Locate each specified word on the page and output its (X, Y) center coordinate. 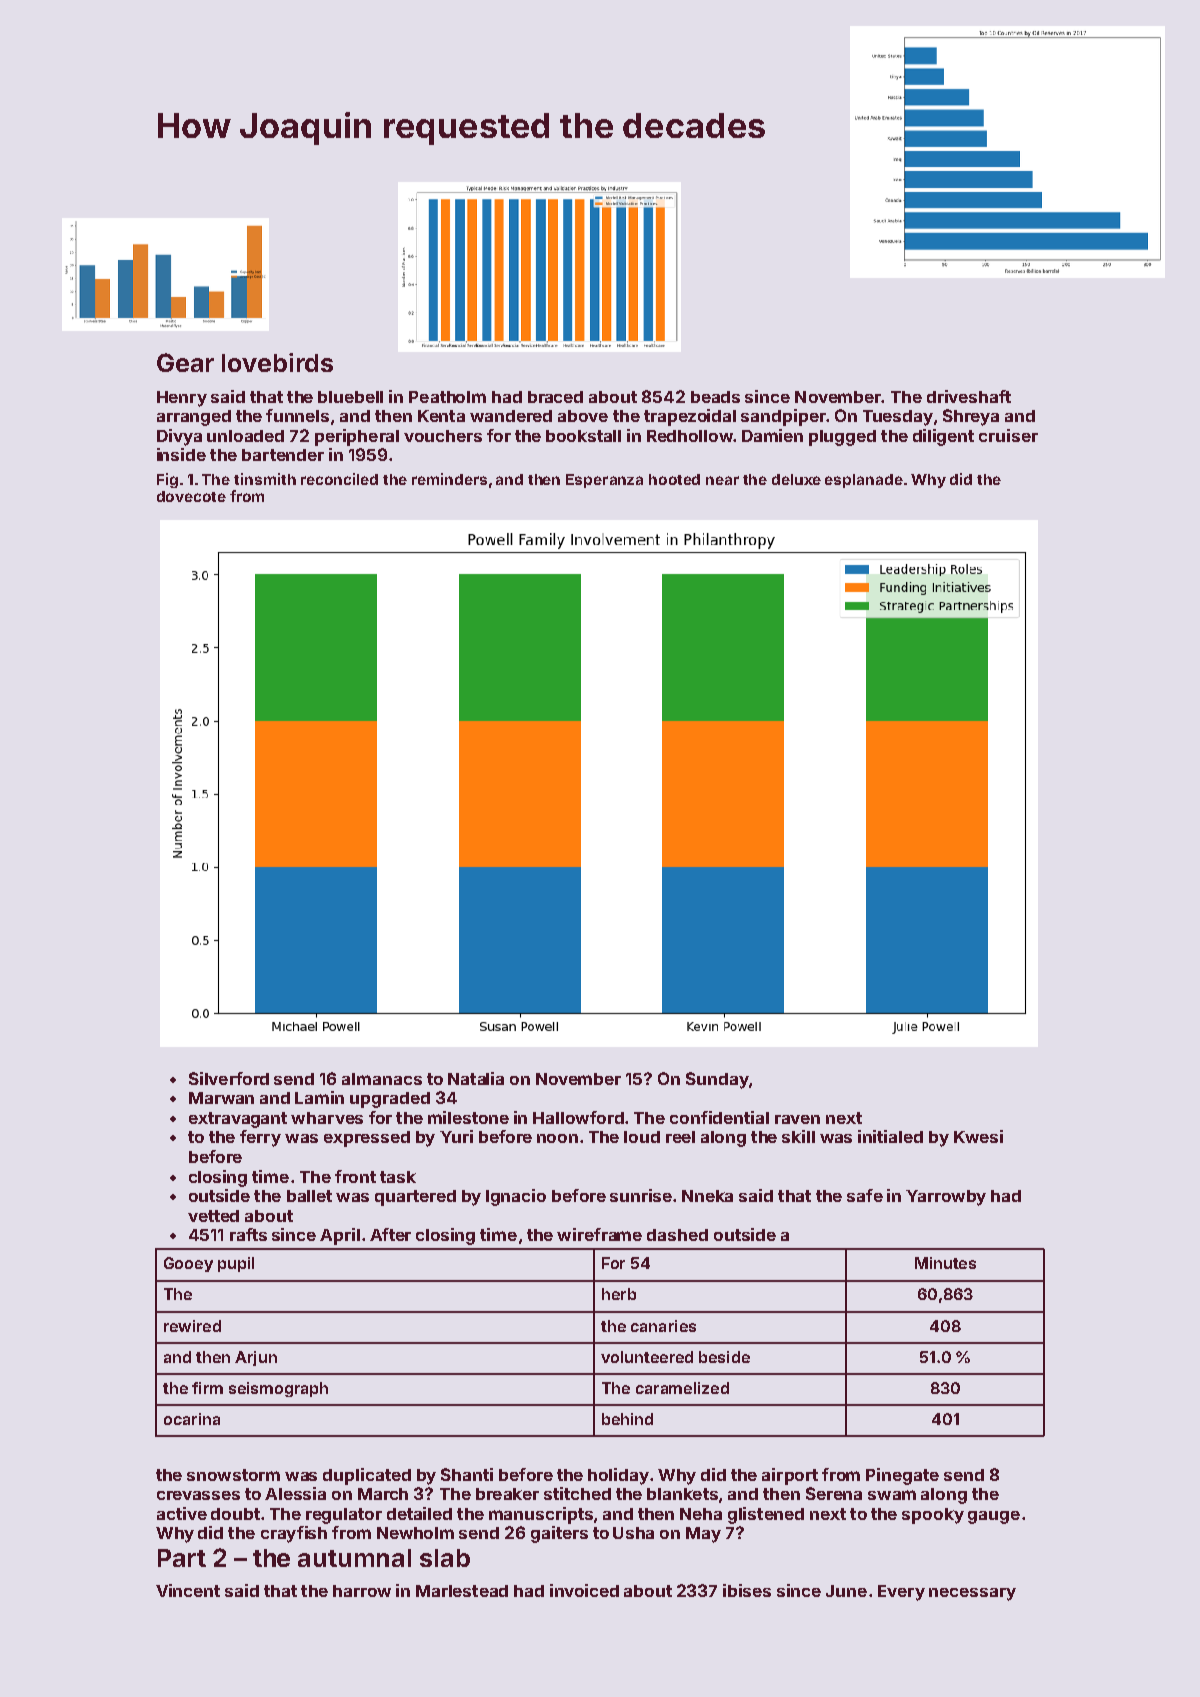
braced (555, 397)
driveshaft (969, 396)
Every (901, 1593)
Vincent (188, 1590)
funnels (297, 415)
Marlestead (462, 1591)
